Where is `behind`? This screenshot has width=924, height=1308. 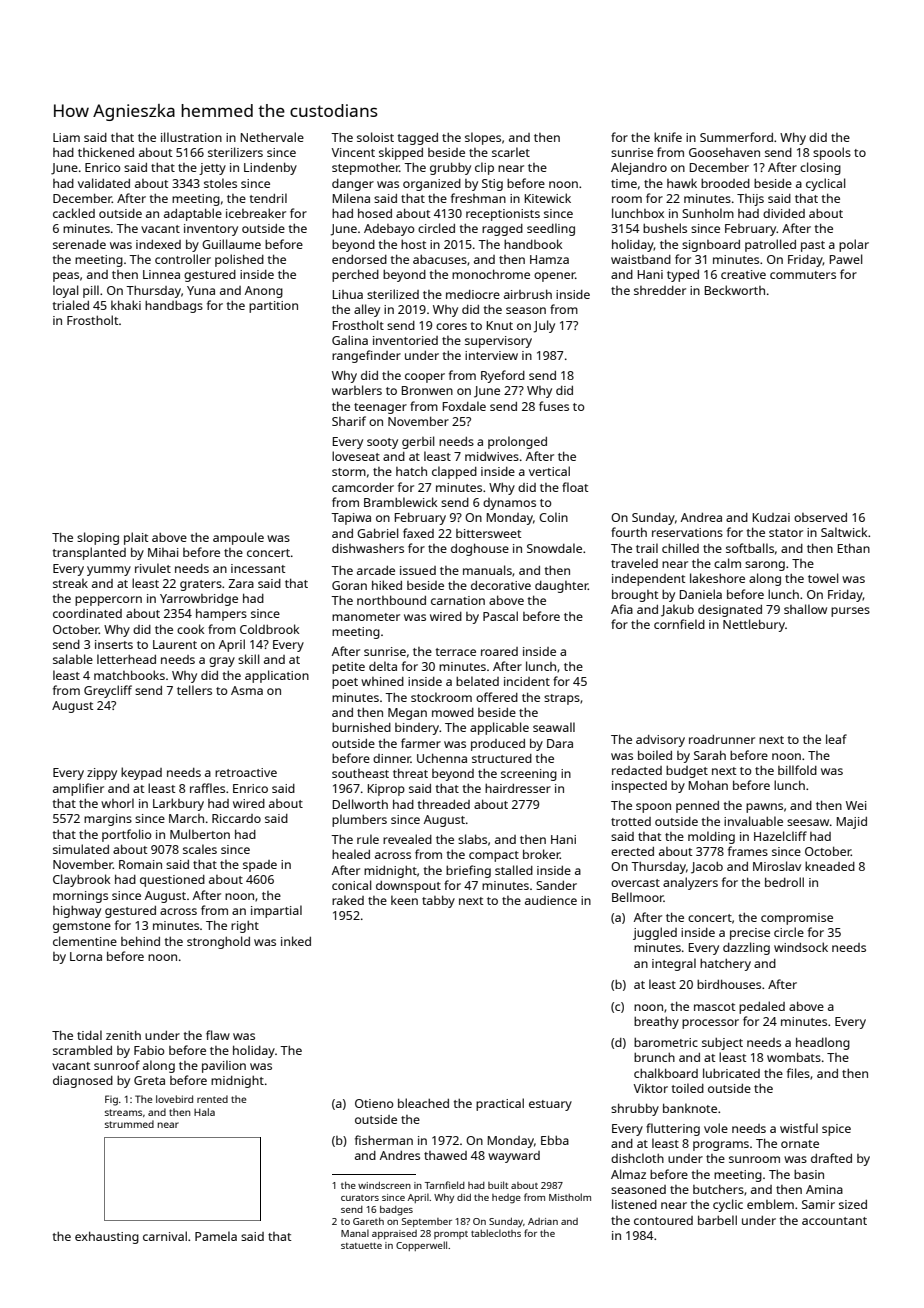 behind is located at coordinates (140, 941).
